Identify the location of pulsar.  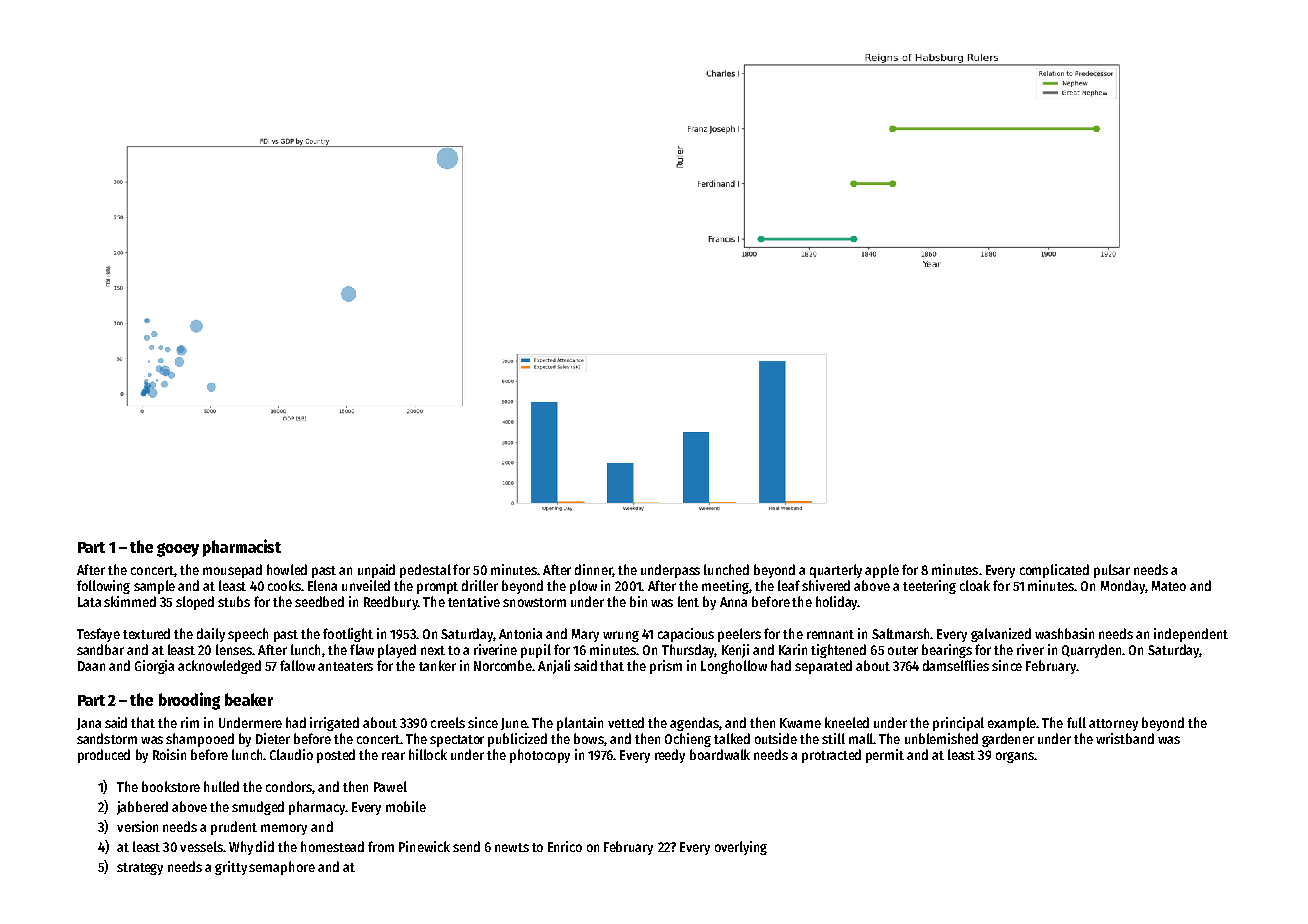
(1112, 571).
